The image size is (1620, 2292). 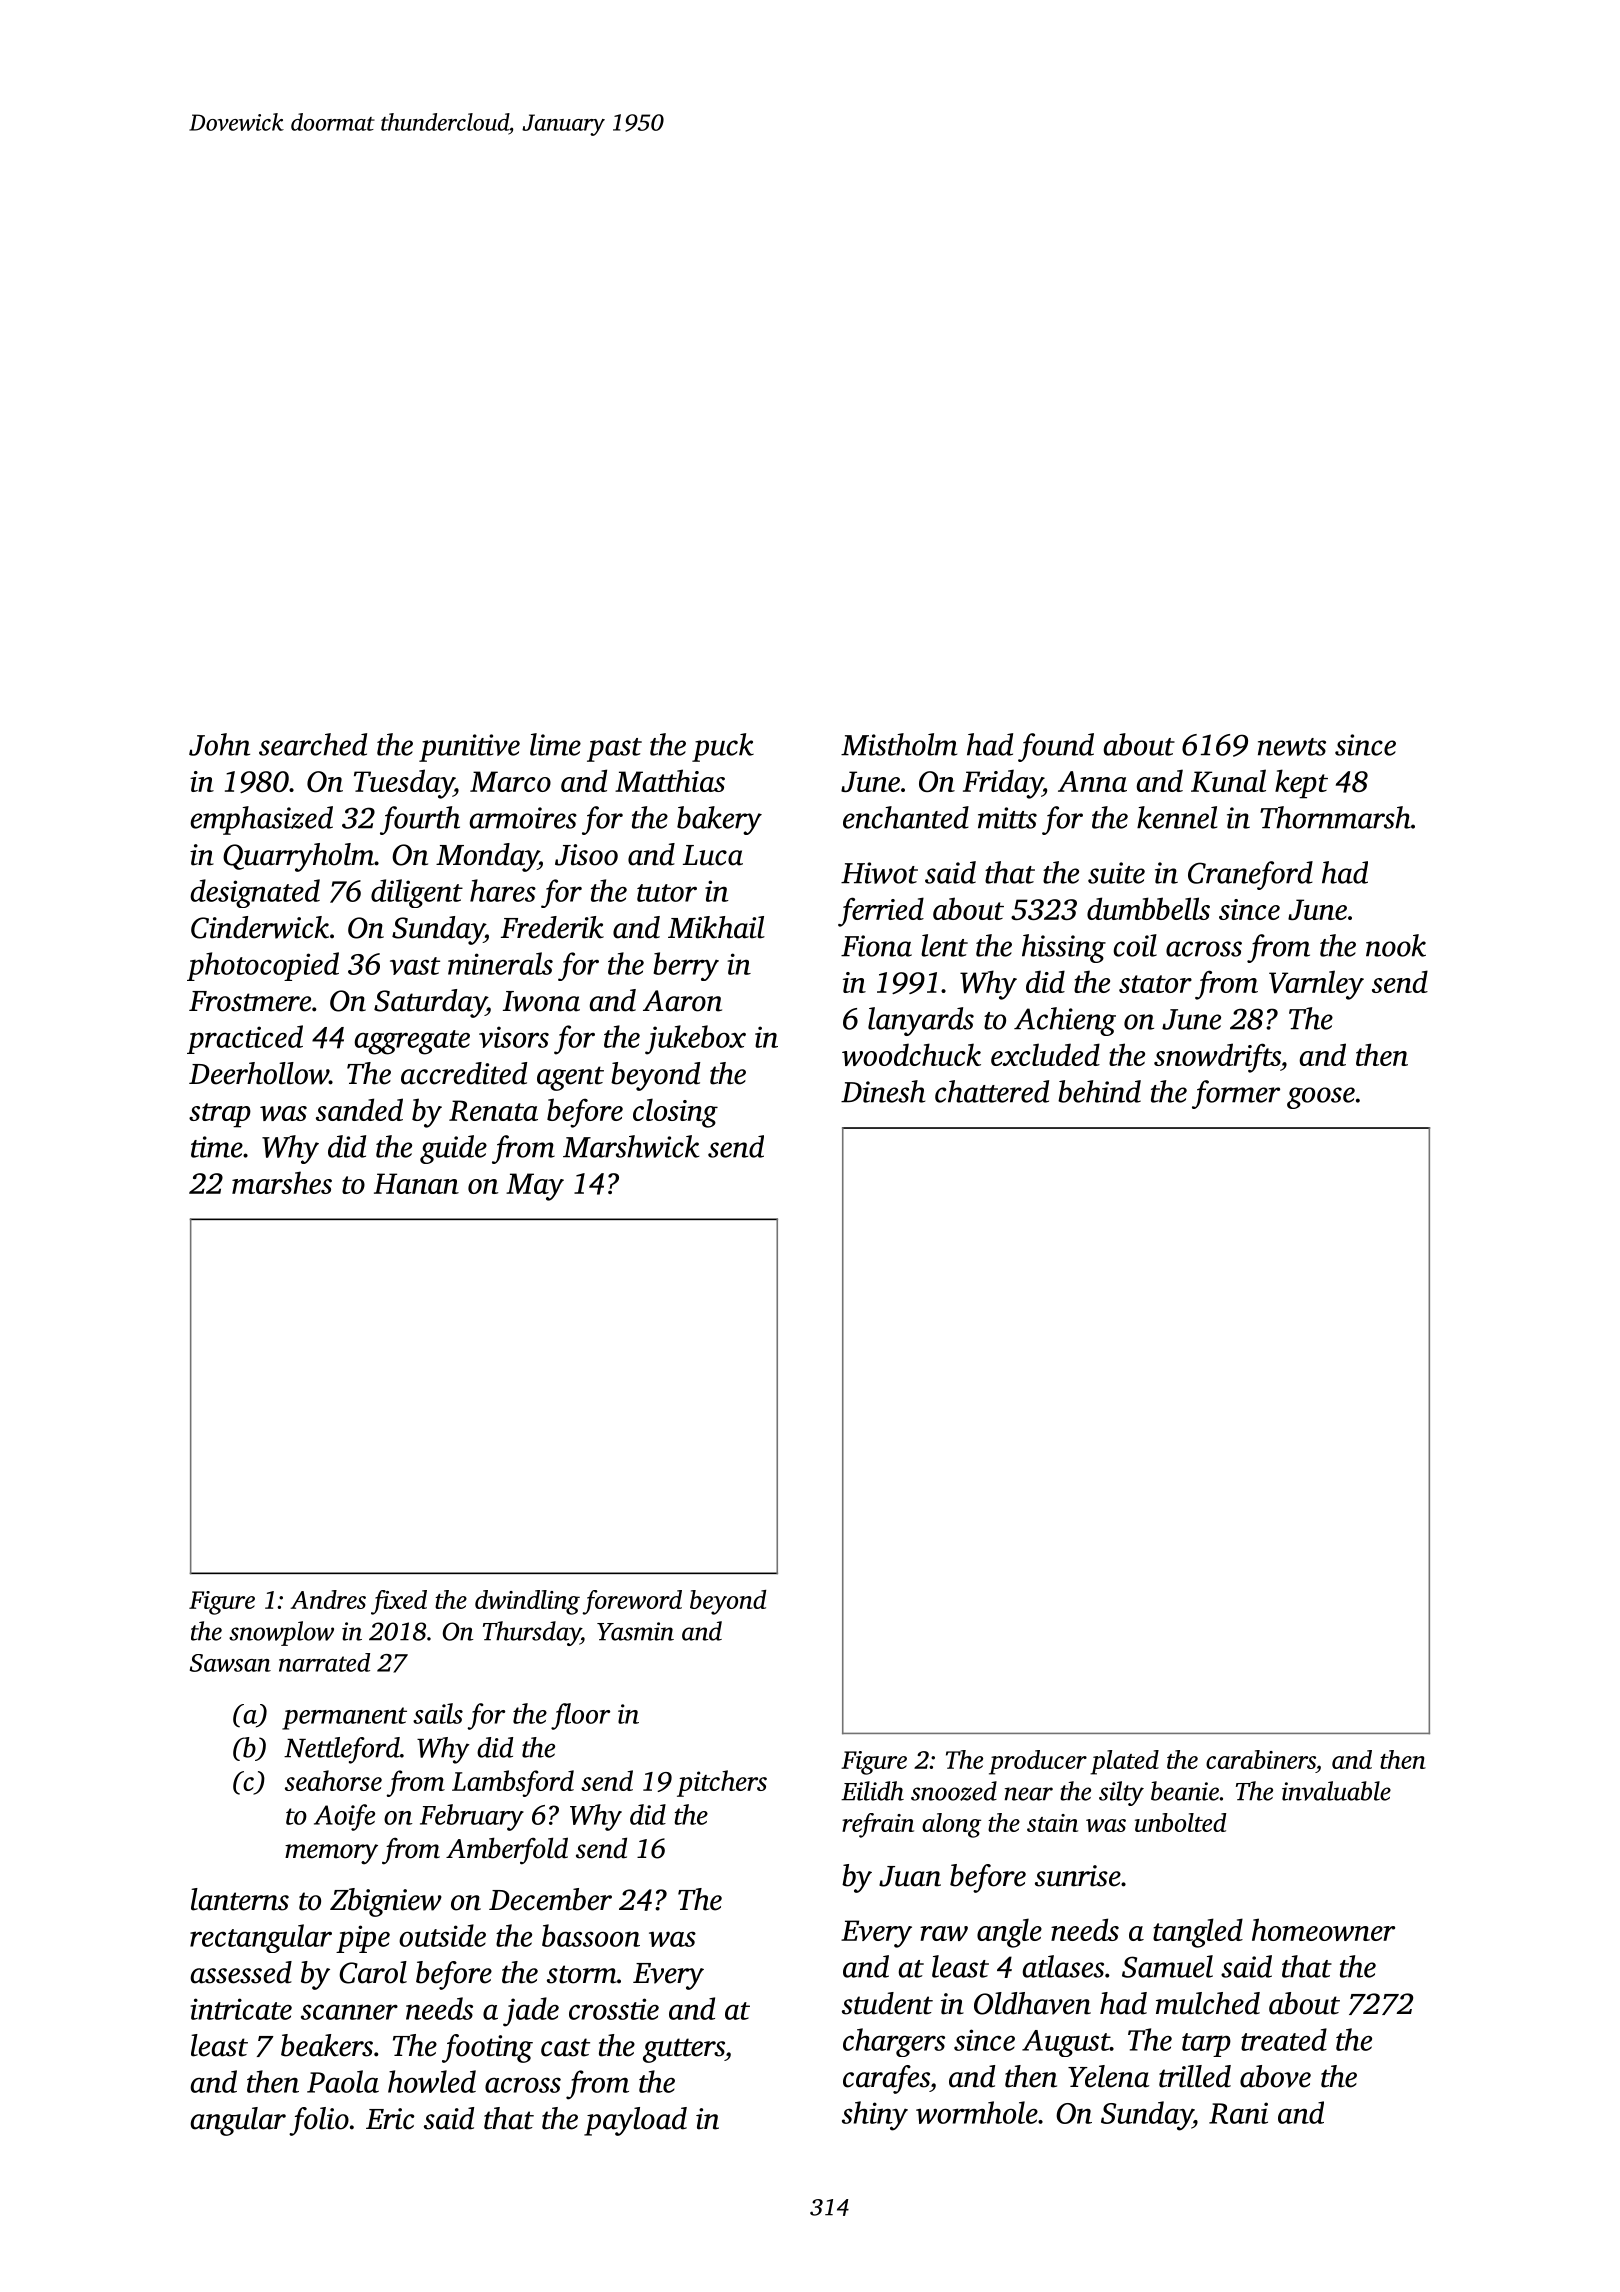 I want to click on carabiners, so click(x=1261, y=1759).
